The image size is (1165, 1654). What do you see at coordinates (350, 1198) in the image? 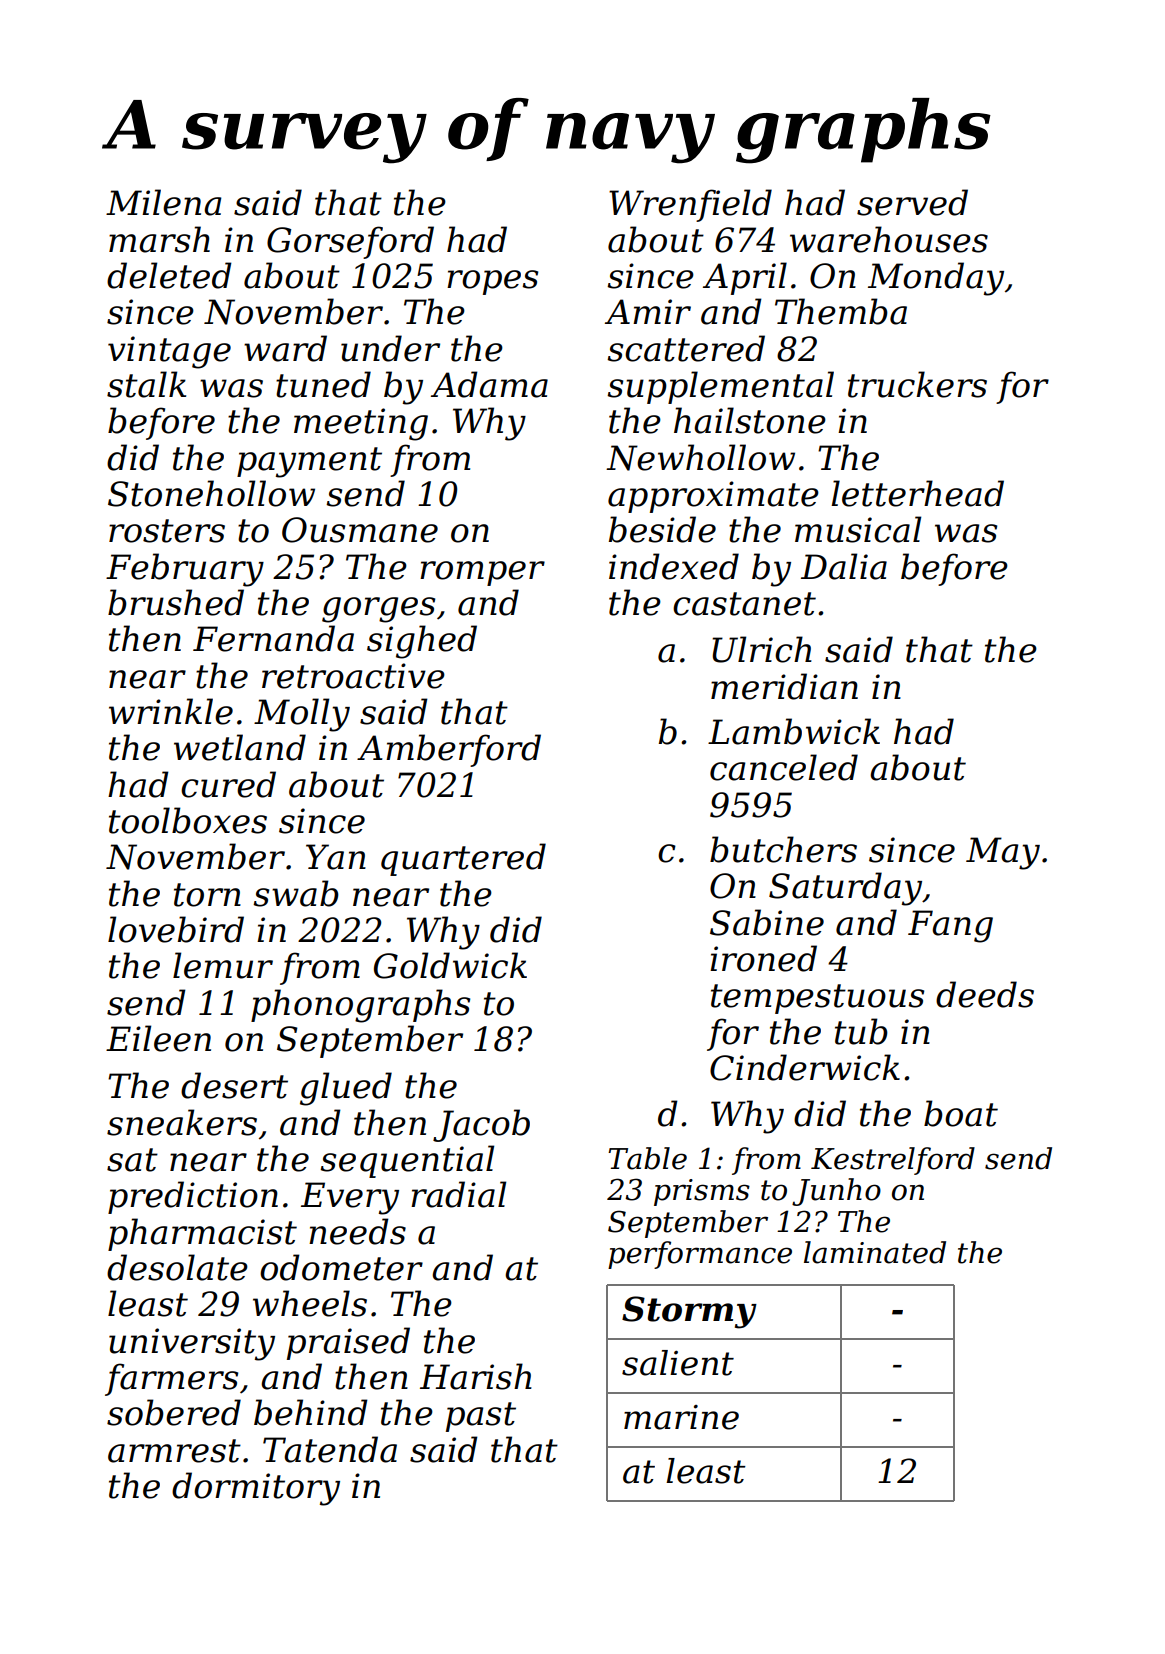
I see `Every` at bounding box center [350, 1198].
